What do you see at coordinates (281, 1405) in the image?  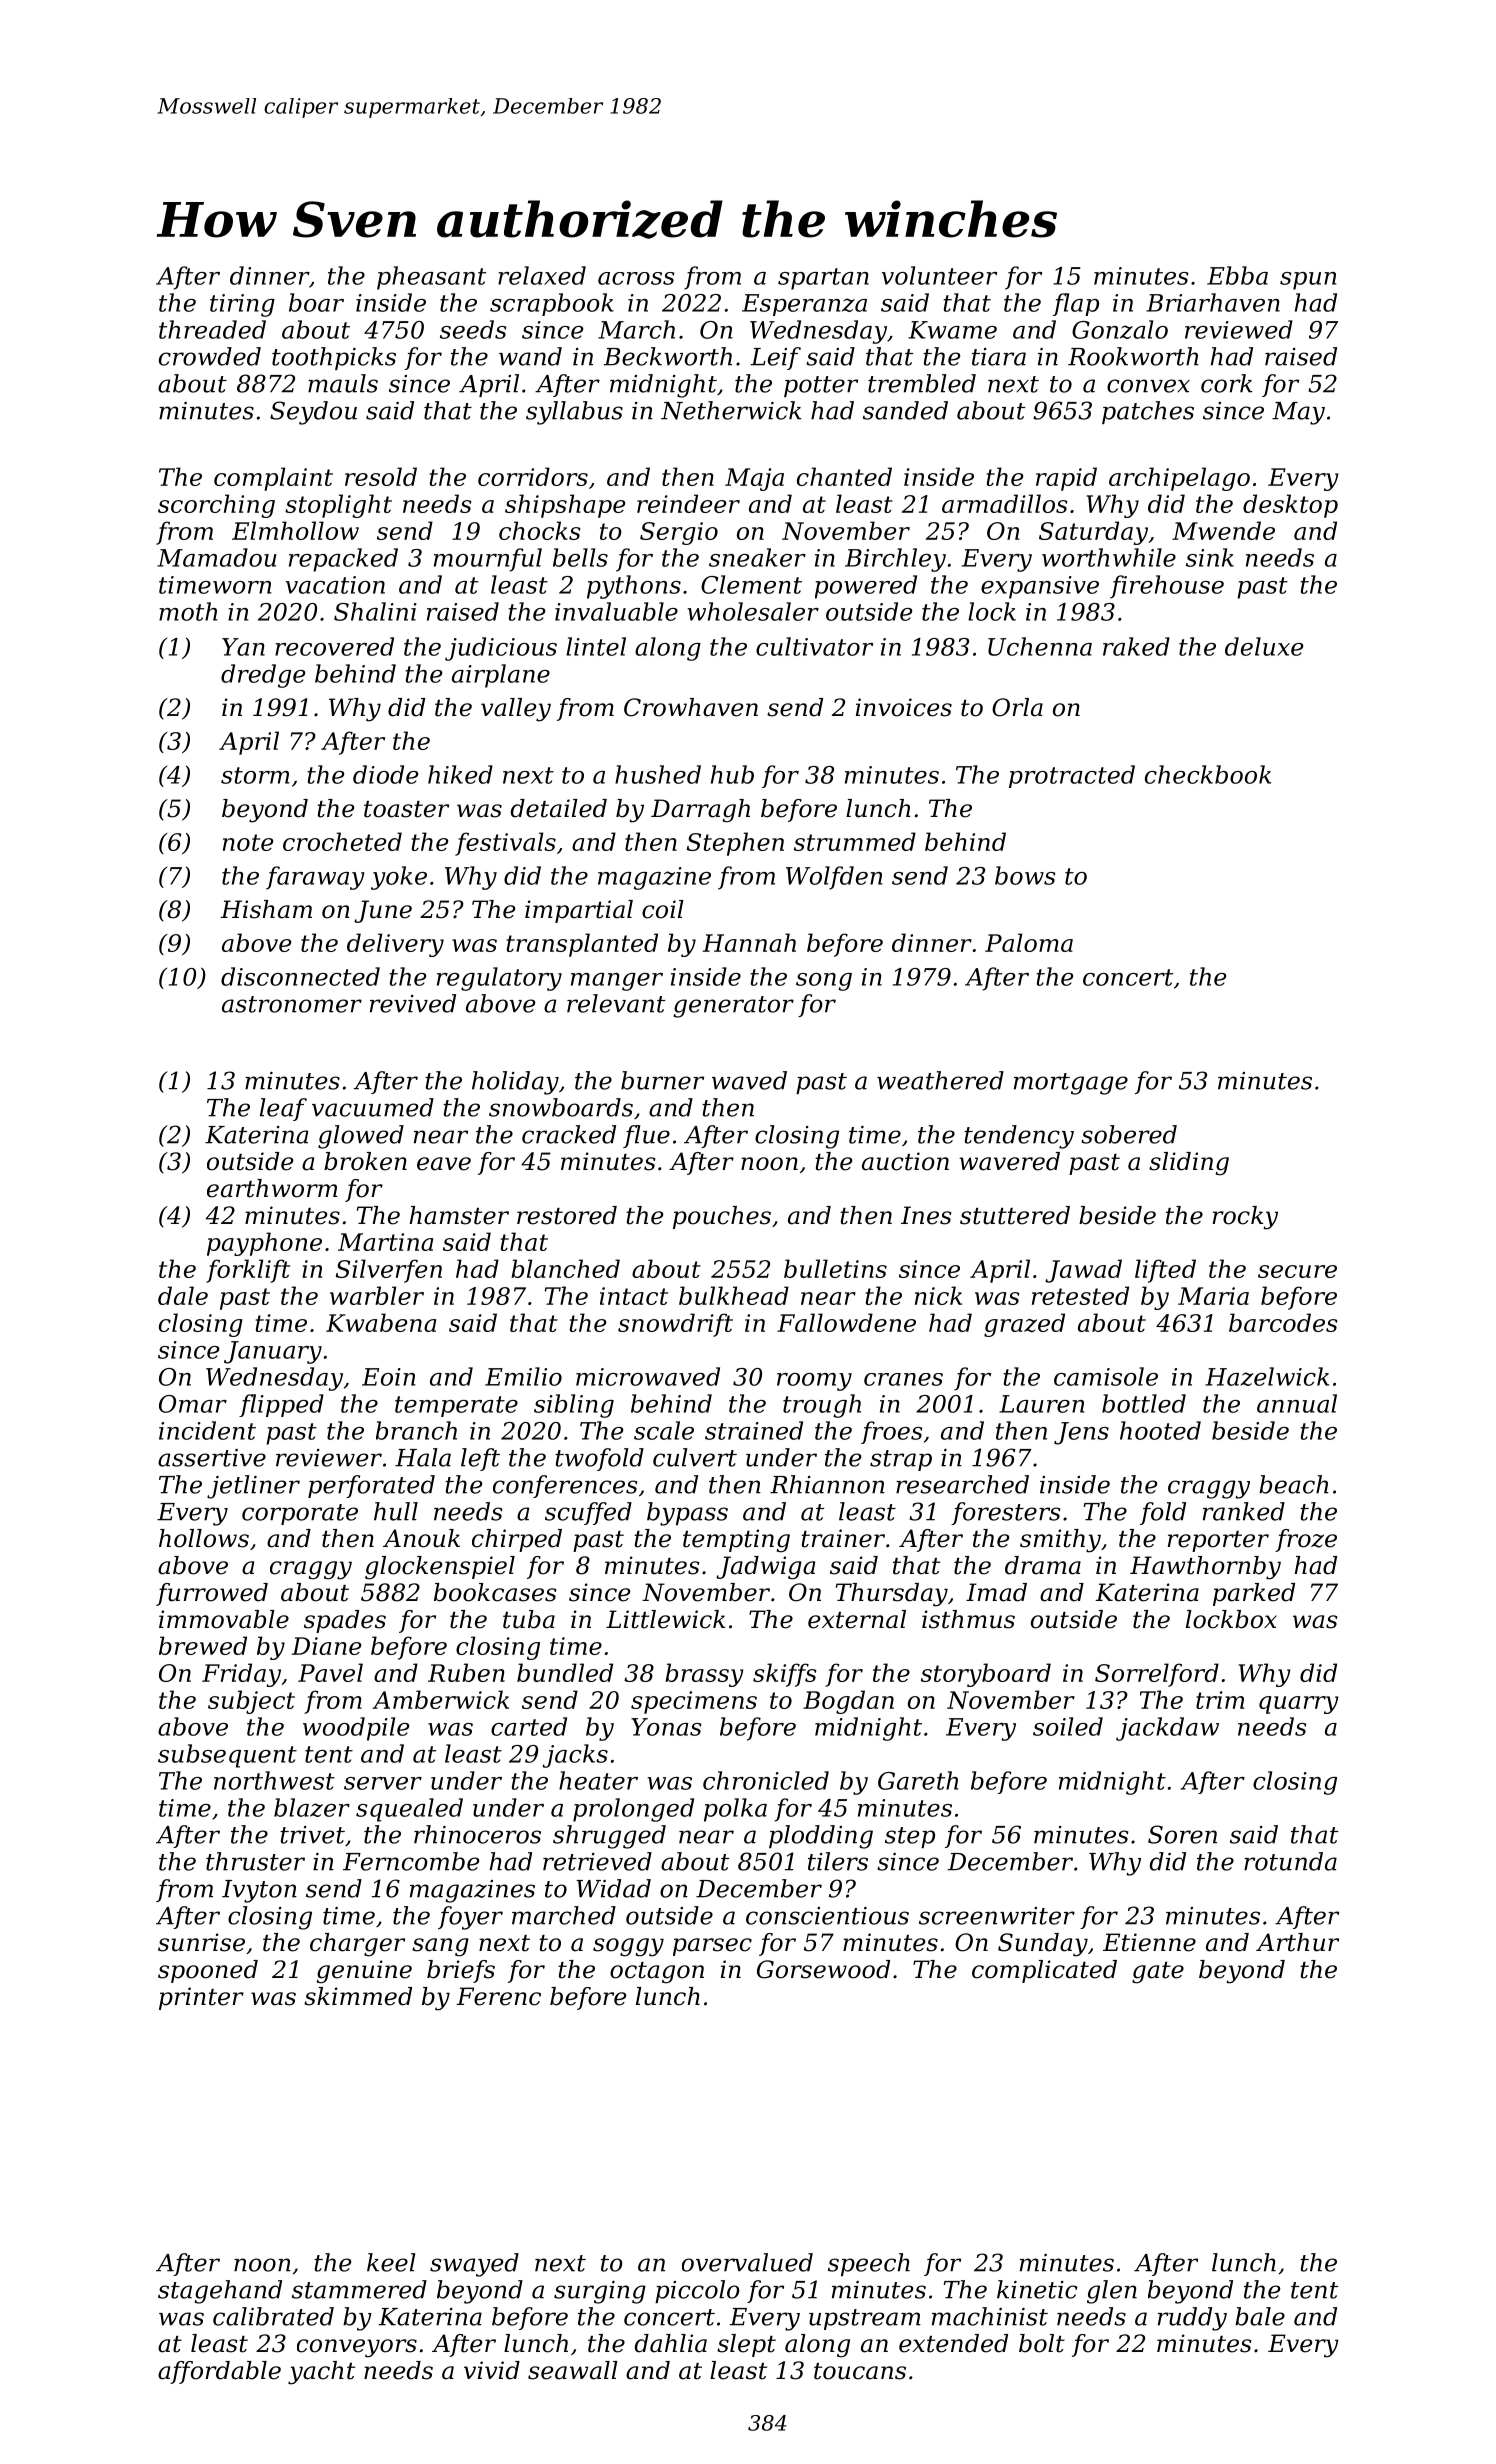 I see `flipped` at bounding box center [281, 1405].
